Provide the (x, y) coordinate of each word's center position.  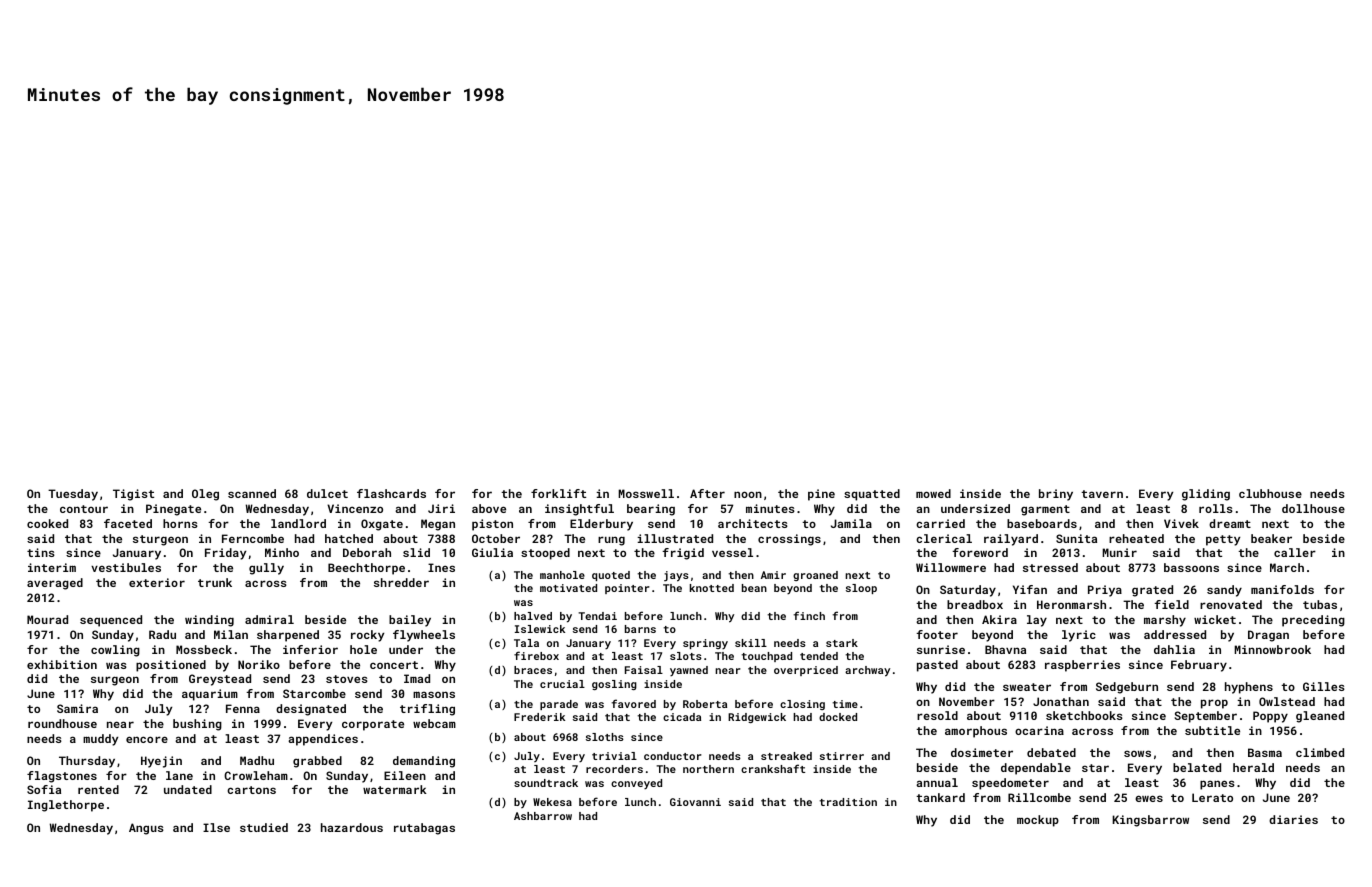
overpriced (806, 671)
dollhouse (1313, 508)
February (1199, 666)
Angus (146, 829)
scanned (252, 493)
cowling (115, 651)
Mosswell (646, 493)
